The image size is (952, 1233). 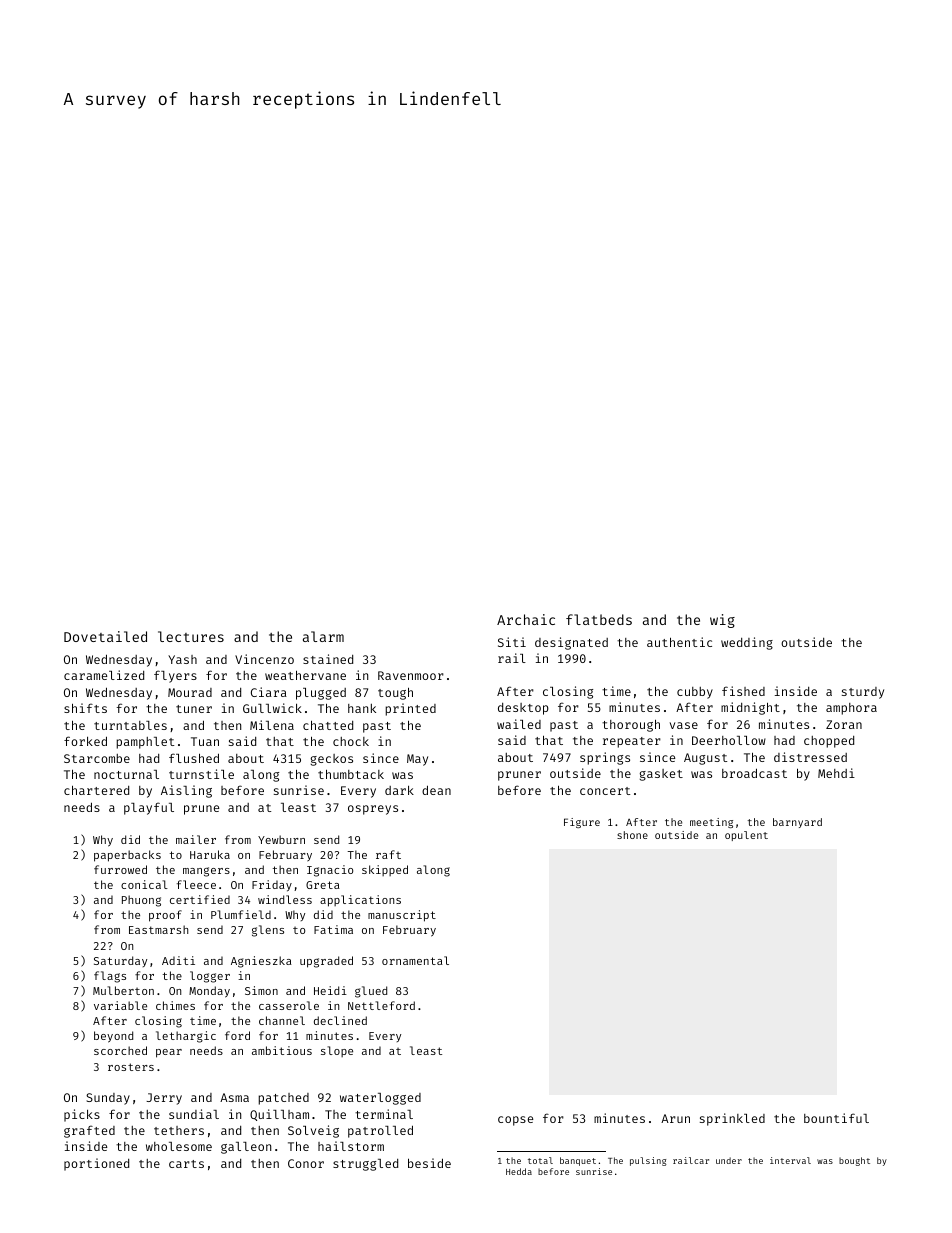 What do you see at coordinates (747, 643) in the screenshot?
I see `wedding` at bounding box center [747, 643].
